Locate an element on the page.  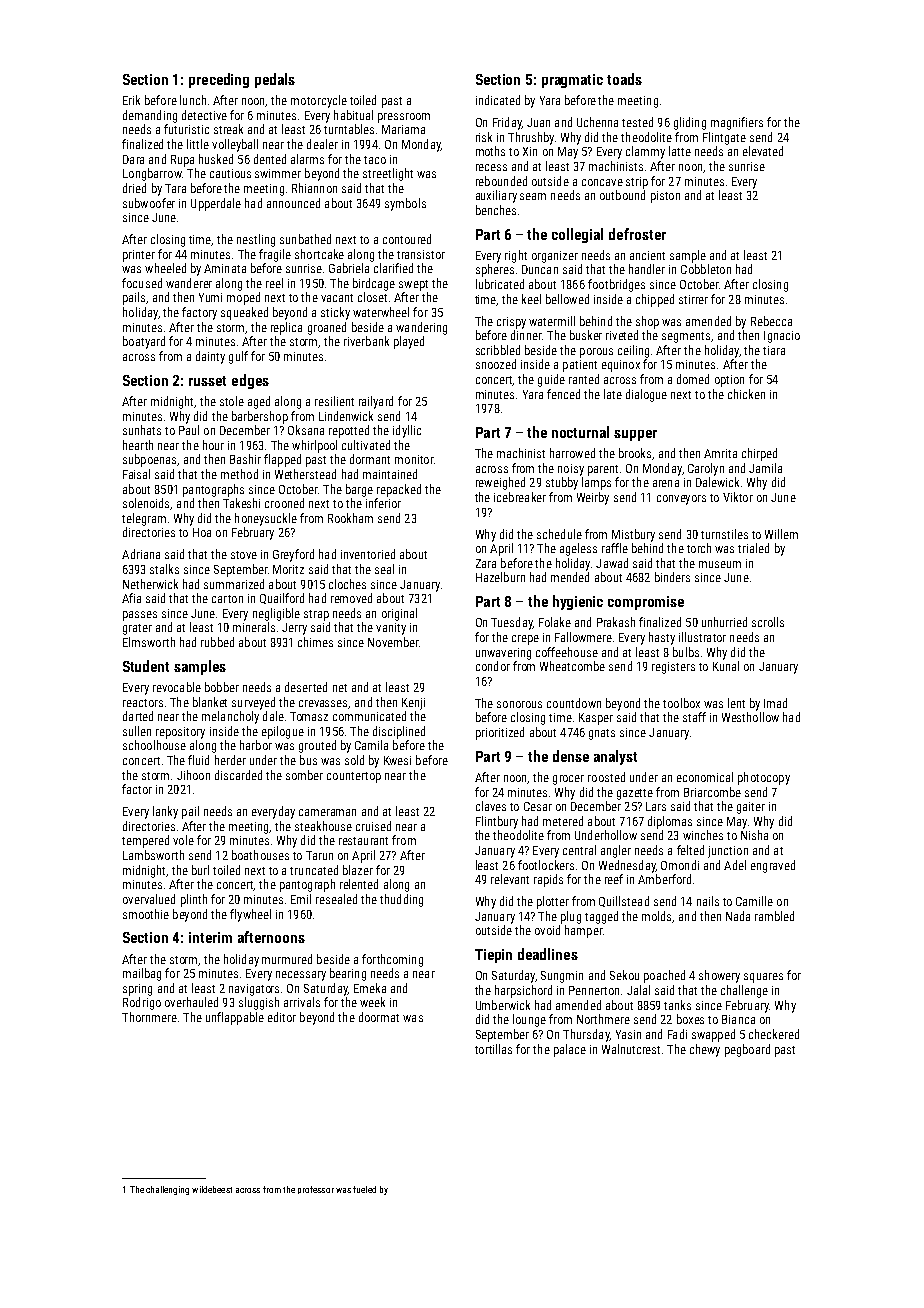
wildebeest is located at coordinates (212, 1189).
